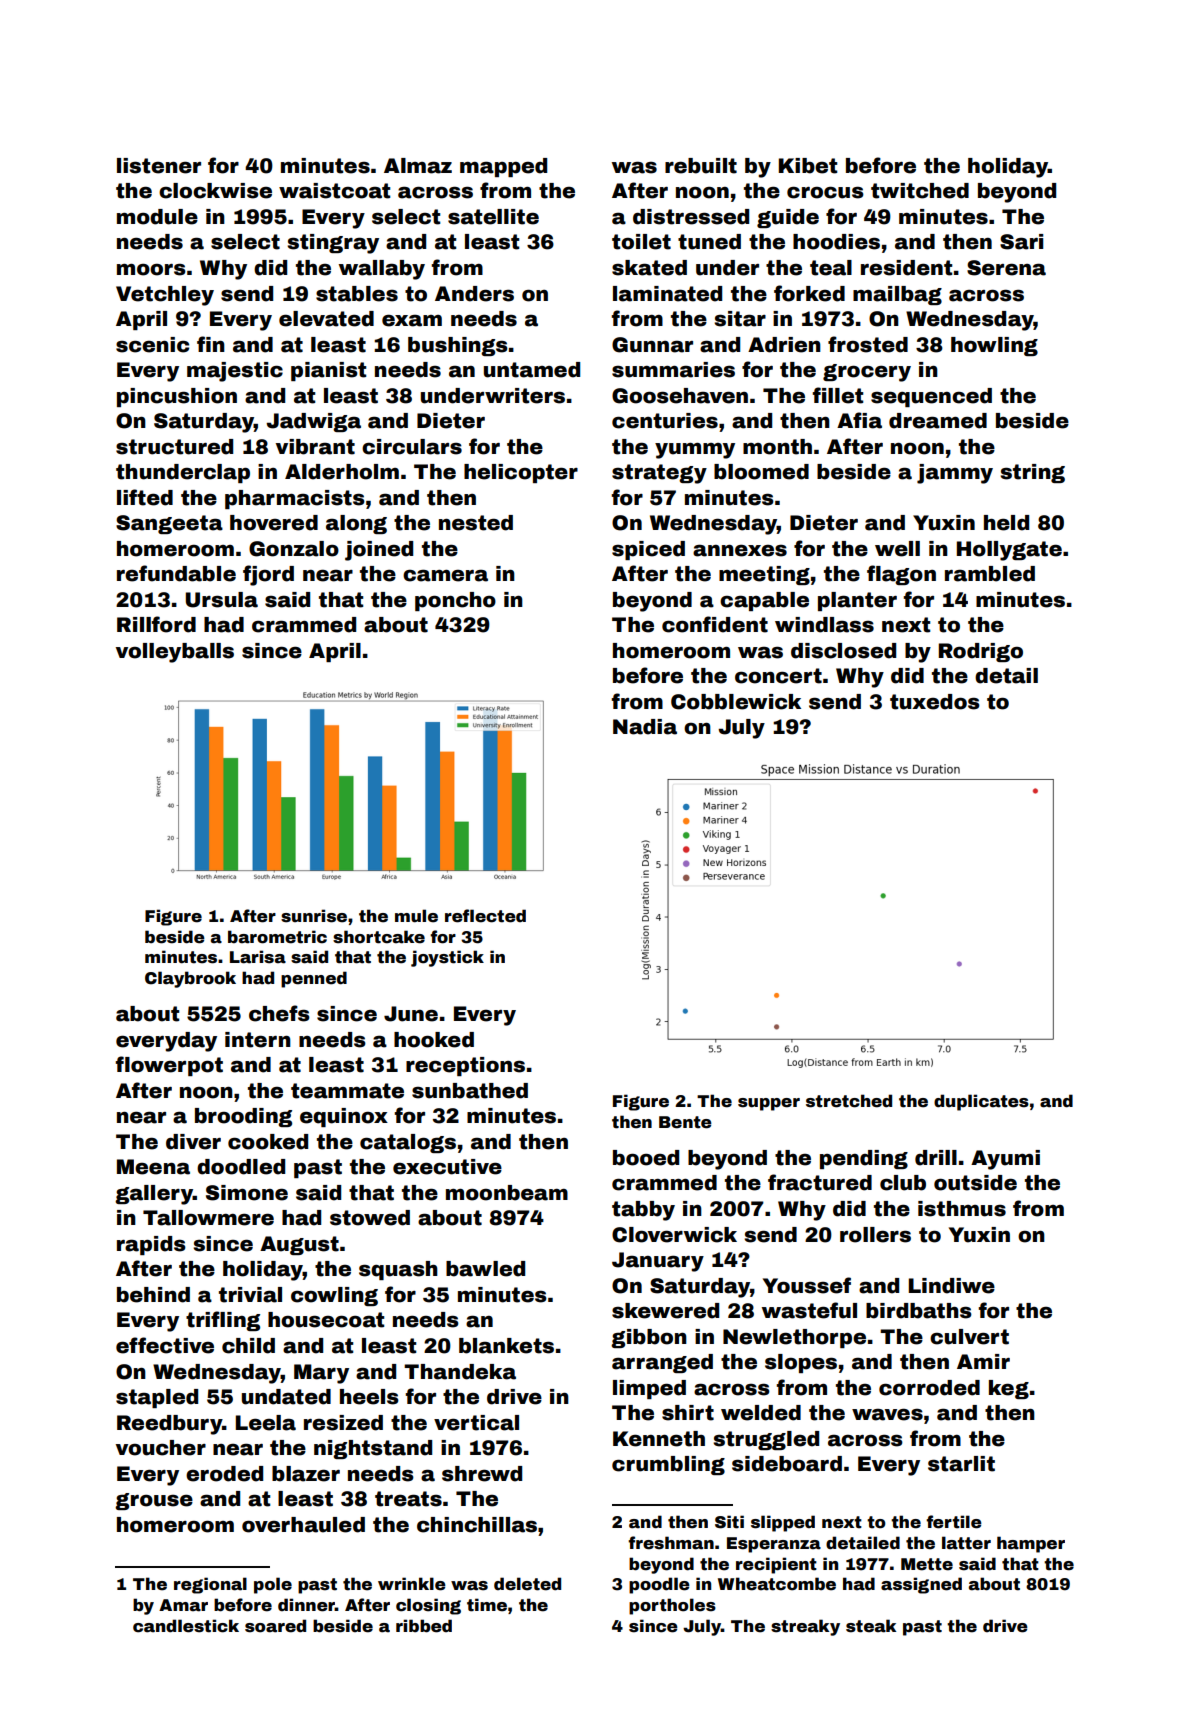 This screenshot has height=1729, width=1194. Describe the element at coordinates (328, 371) in the screenshot. I see `pianist` at that location.
